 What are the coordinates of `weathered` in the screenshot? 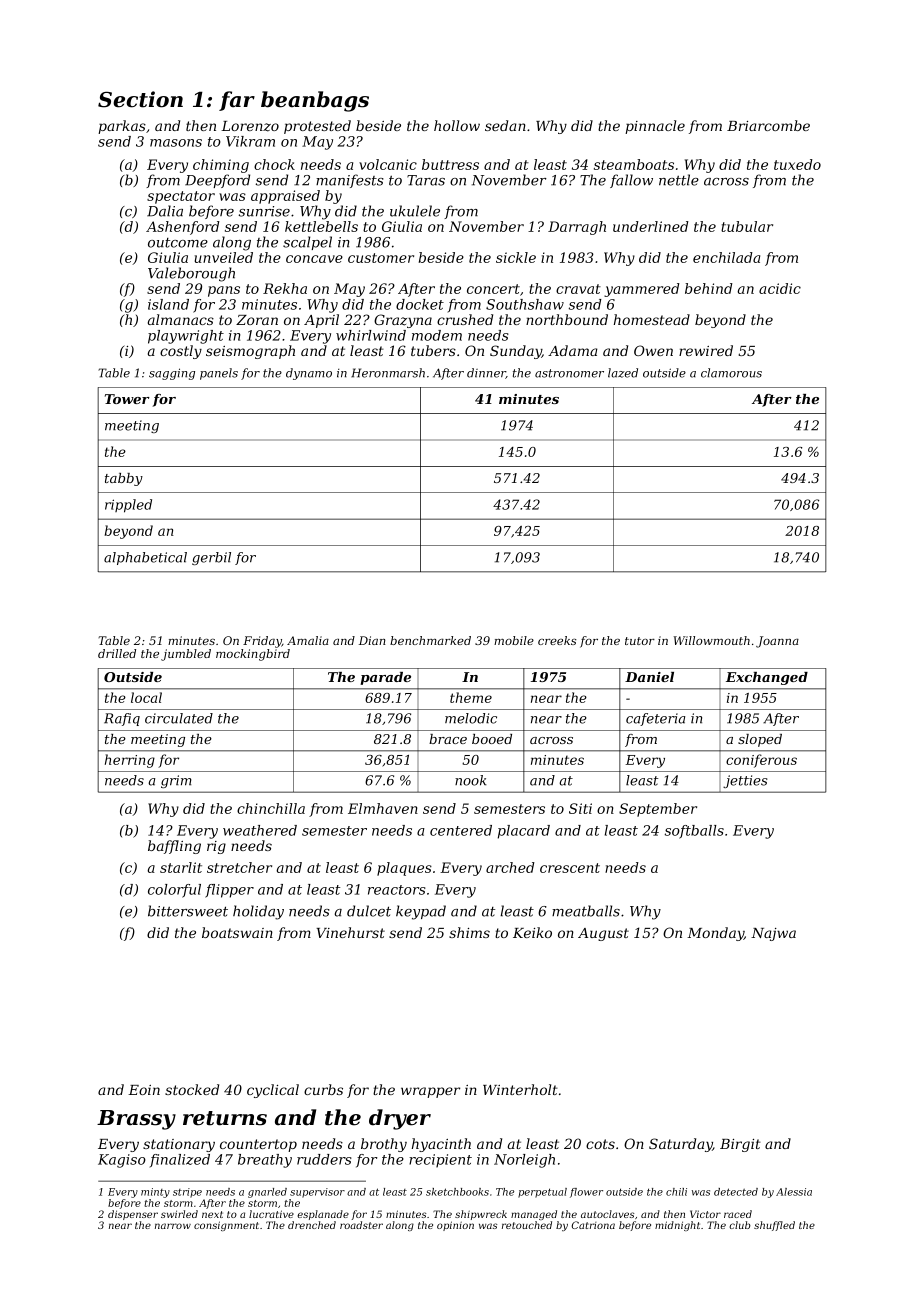 It's located at (260, 830).
